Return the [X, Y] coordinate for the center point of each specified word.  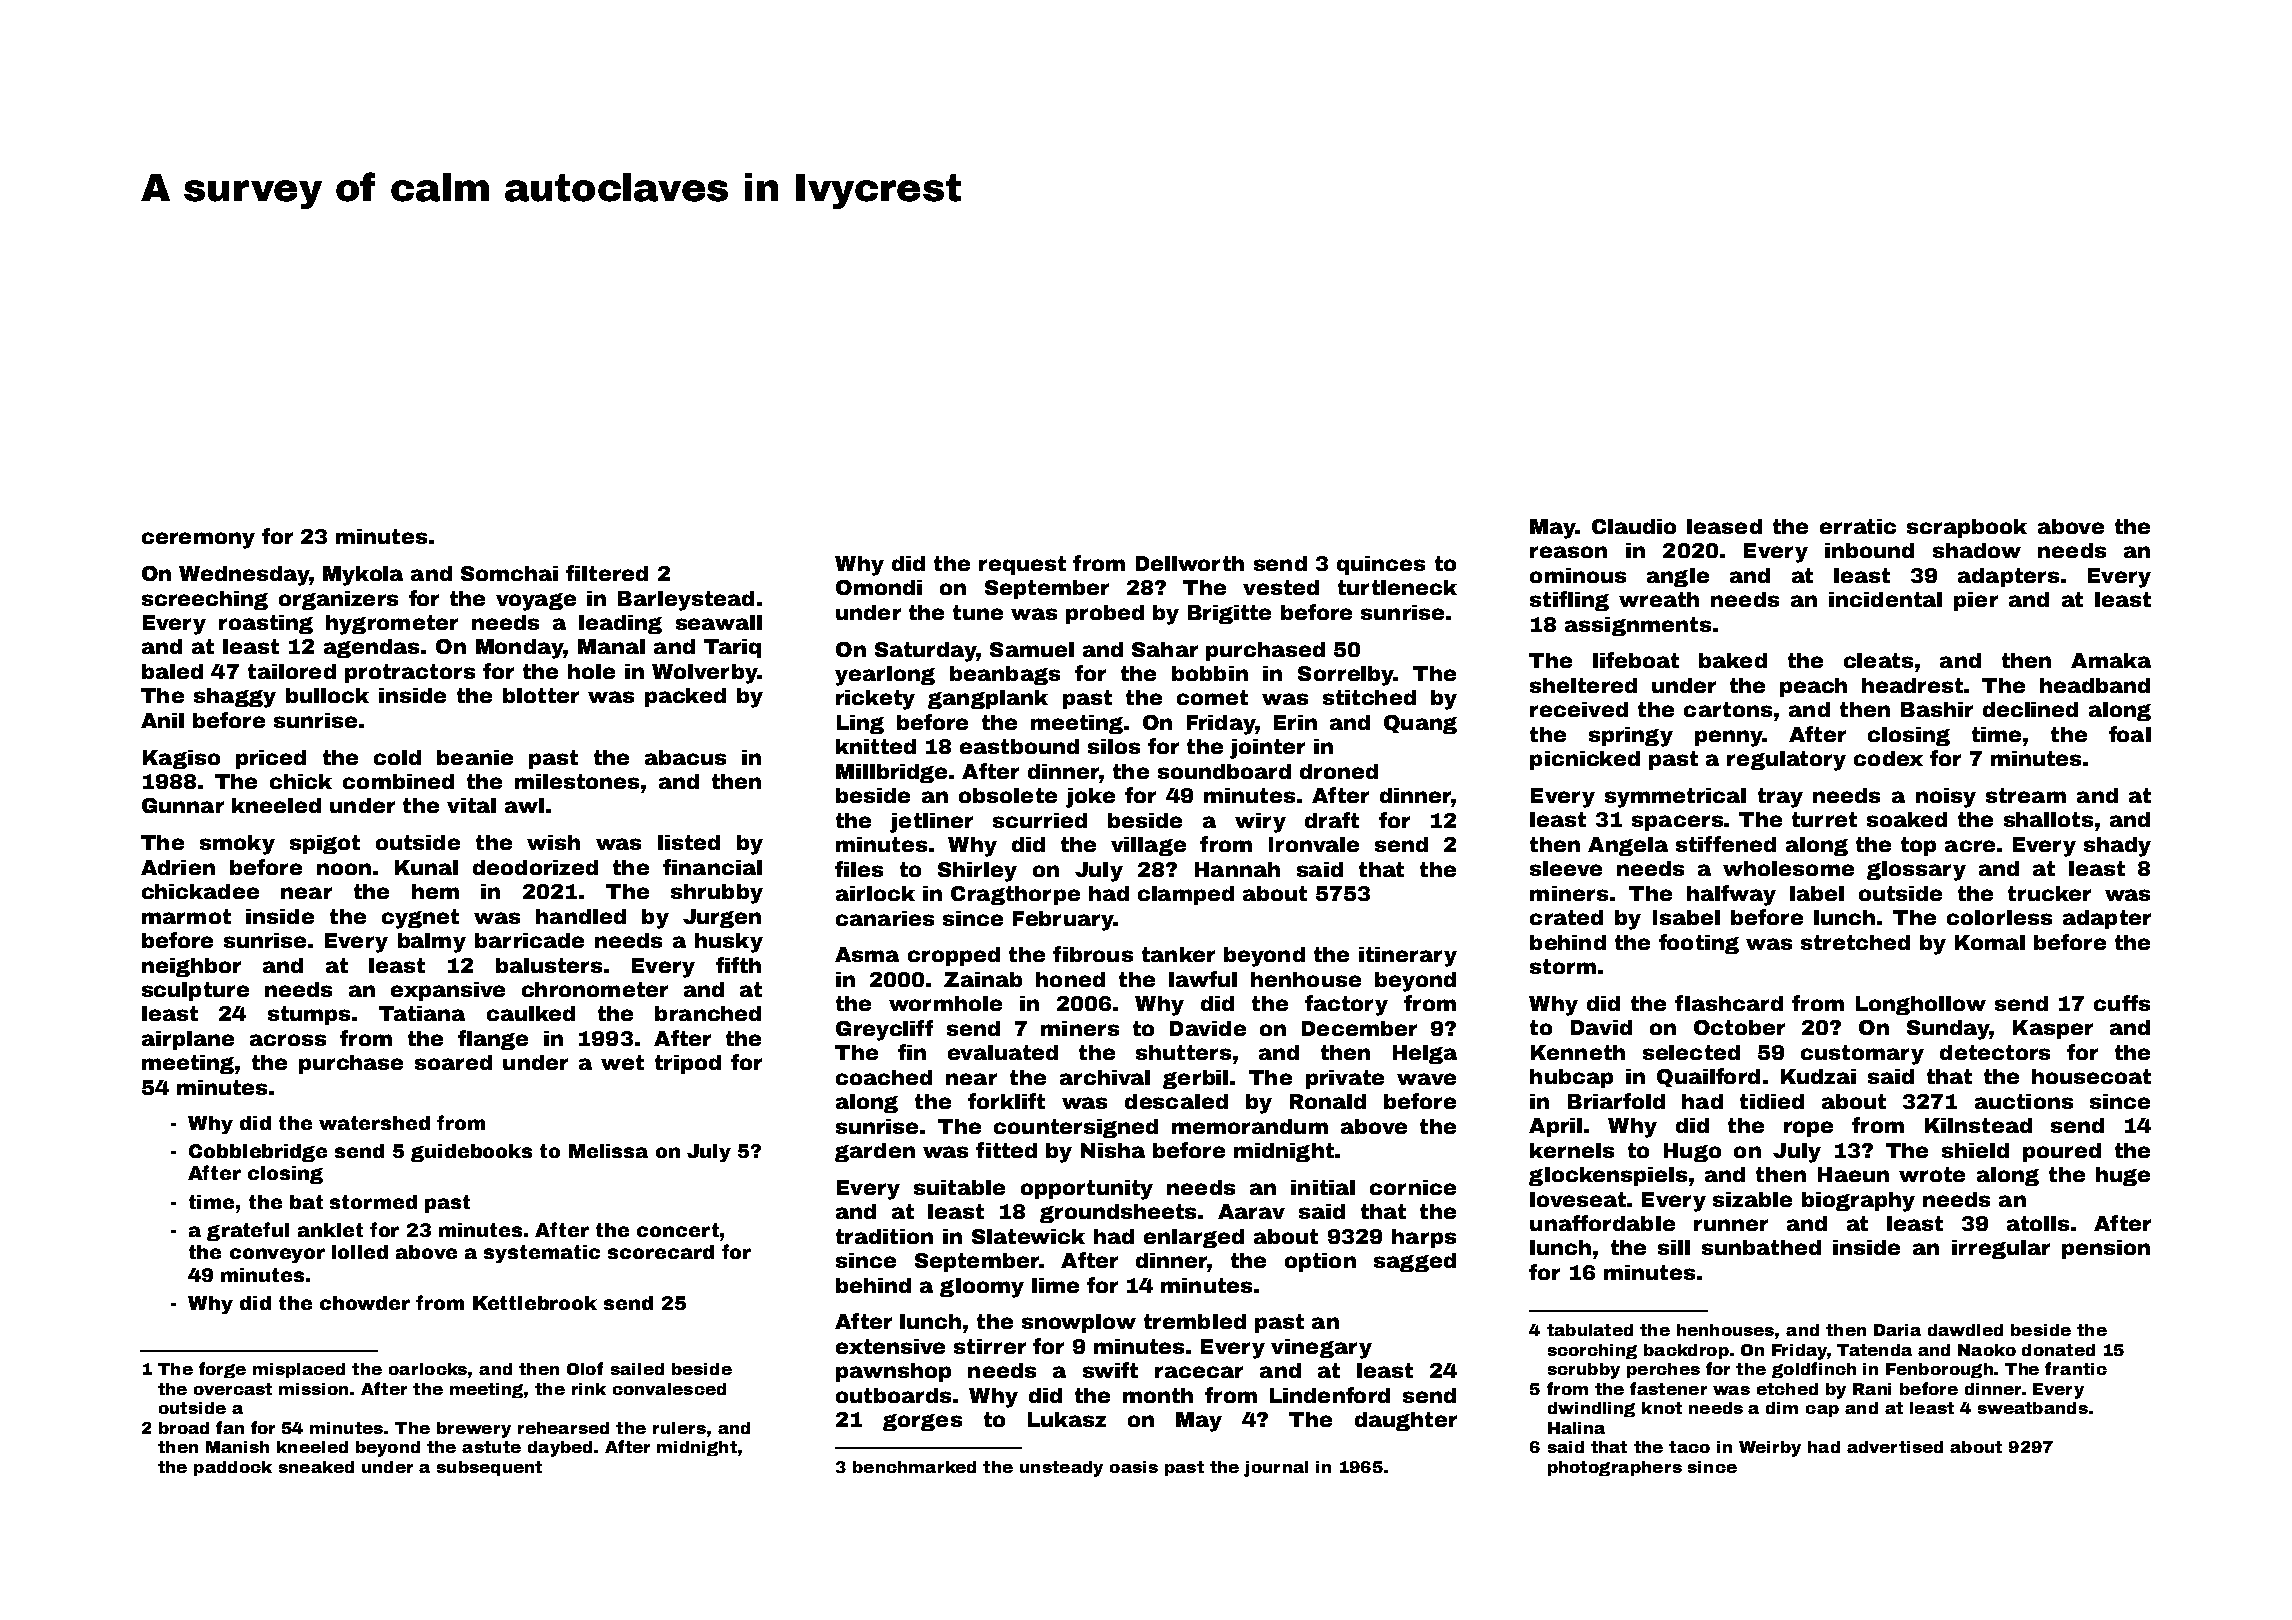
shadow [1977, 550]
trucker [2049, 893]
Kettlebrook [535, 1303]
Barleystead [686, 601]
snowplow [1079, 1323]
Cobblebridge [258, 1153]
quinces [1381, 565]
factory [1346, 1005]
